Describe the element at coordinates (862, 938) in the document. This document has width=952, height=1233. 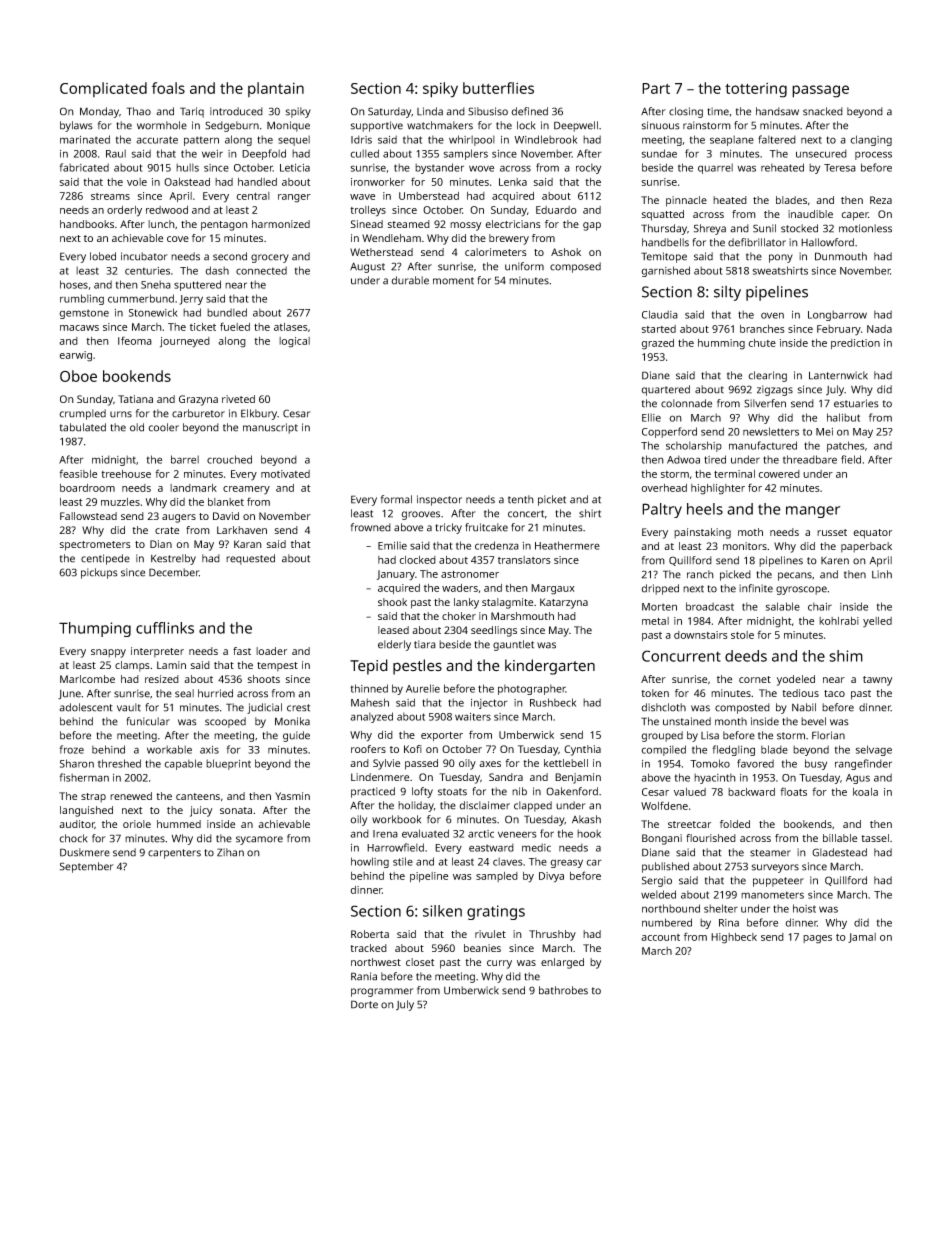
I see `Jamal` at that location.
